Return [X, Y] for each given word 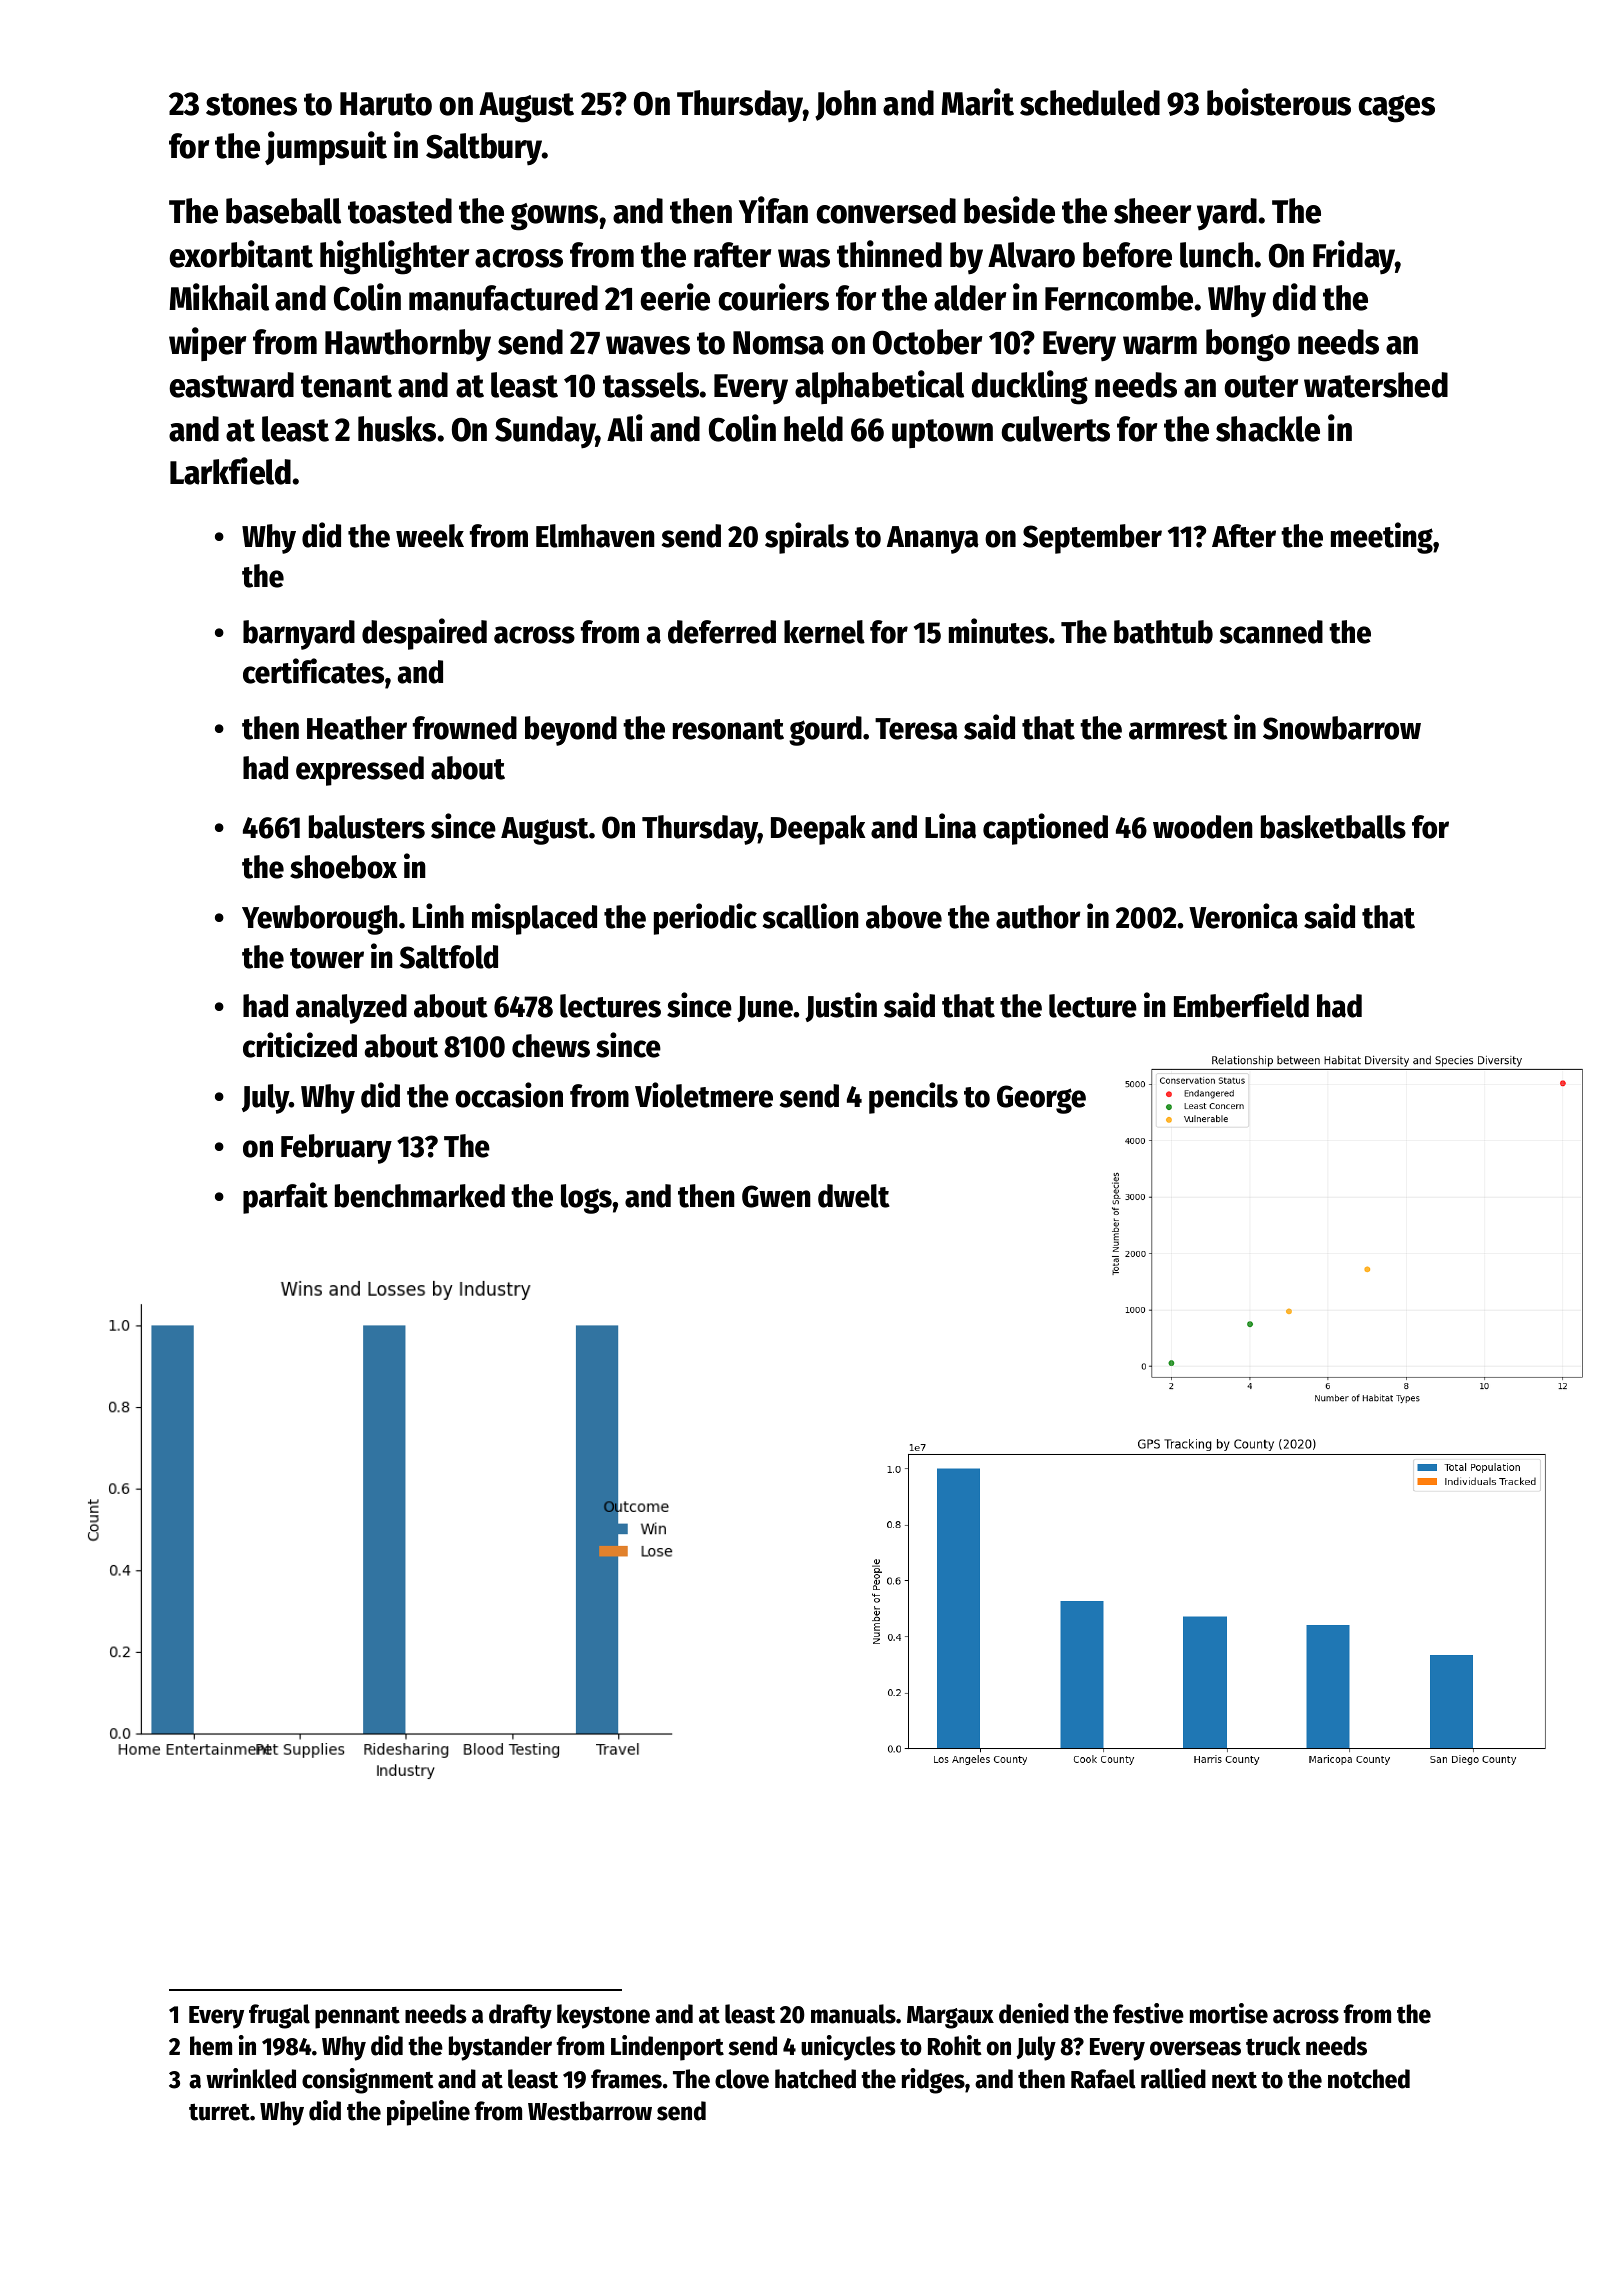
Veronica [1243, 916]
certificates [313, 671]
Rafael [1103, 2079]
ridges [933, 2081]
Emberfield [1241, 1005]
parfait [285, 1198]
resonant [728, 729]
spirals [807, 538]
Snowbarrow [1342, 728]
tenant [346, 386]
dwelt [854, 1196]
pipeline [428, 2113]
